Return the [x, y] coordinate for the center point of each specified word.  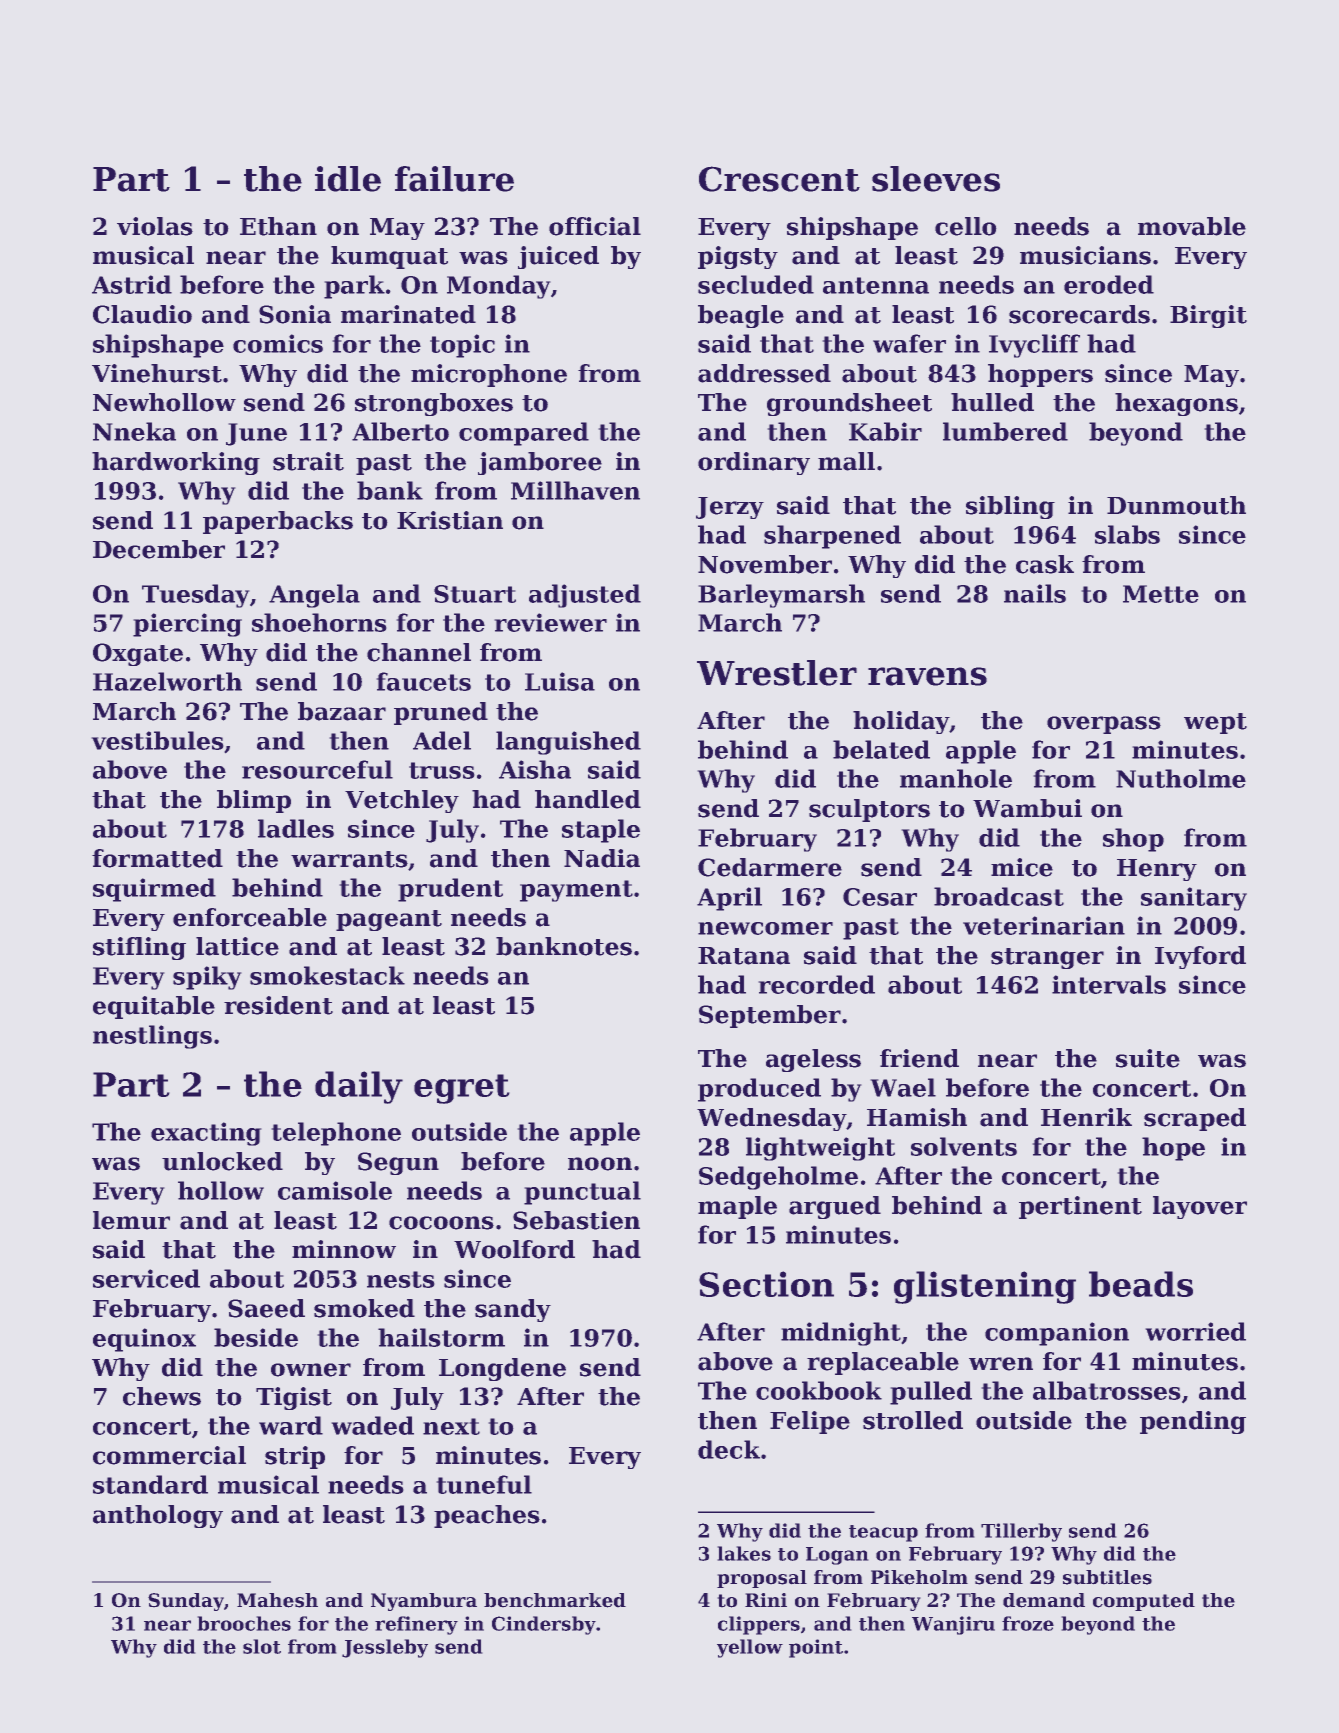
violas [155, 226]
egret [461, 1089]
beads [1141, 1284]
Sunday [186, 1602]
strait [308, 461]
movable [1192, 226]
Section [766, 1284]
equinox [144, 1340]
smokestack [327, 975]
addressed [764, 373]
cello [965, 226]
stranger [1047, 958]
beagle [741, 316]
